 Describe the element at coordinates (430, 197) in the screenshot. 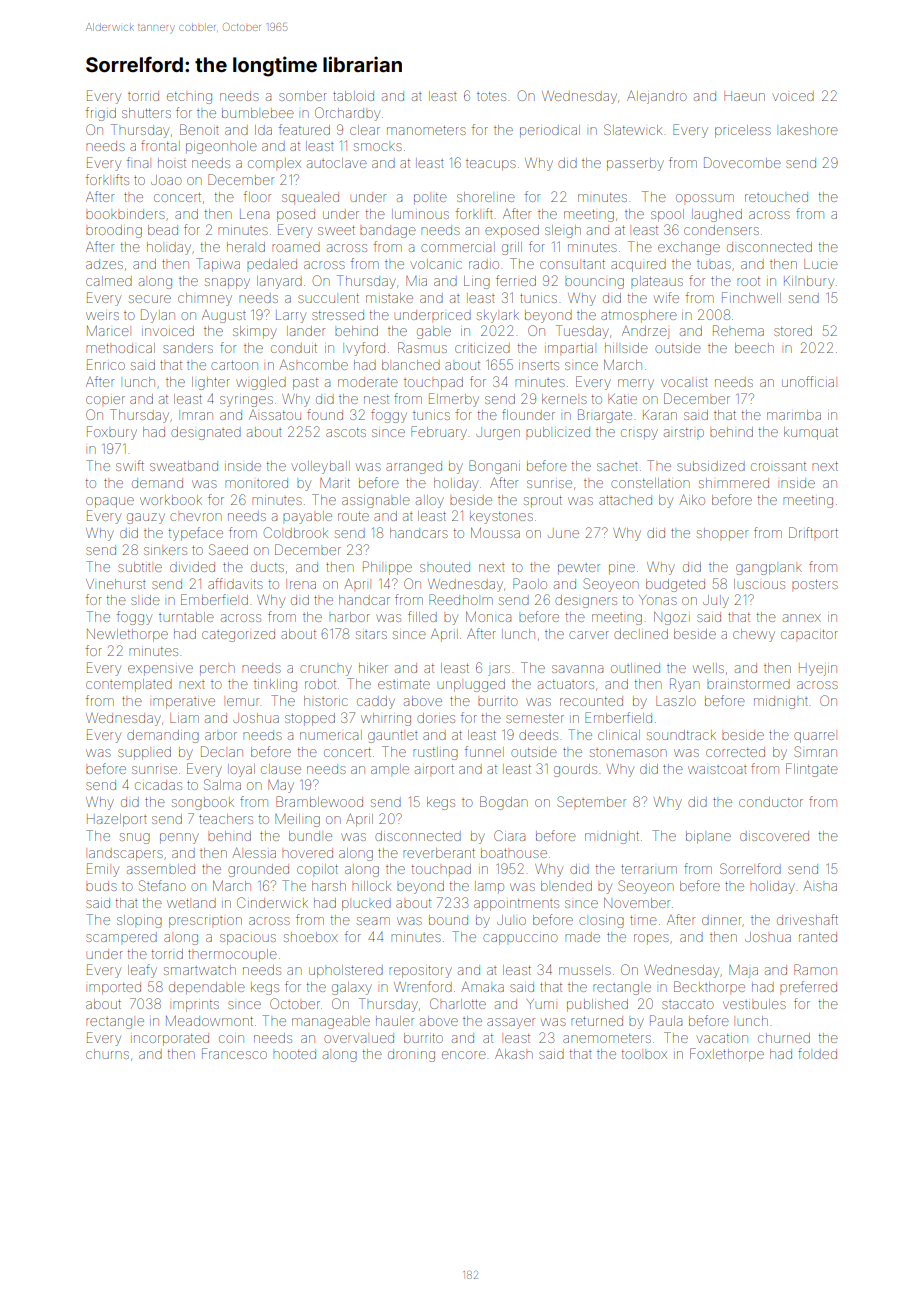

I see `polite` at that location.
